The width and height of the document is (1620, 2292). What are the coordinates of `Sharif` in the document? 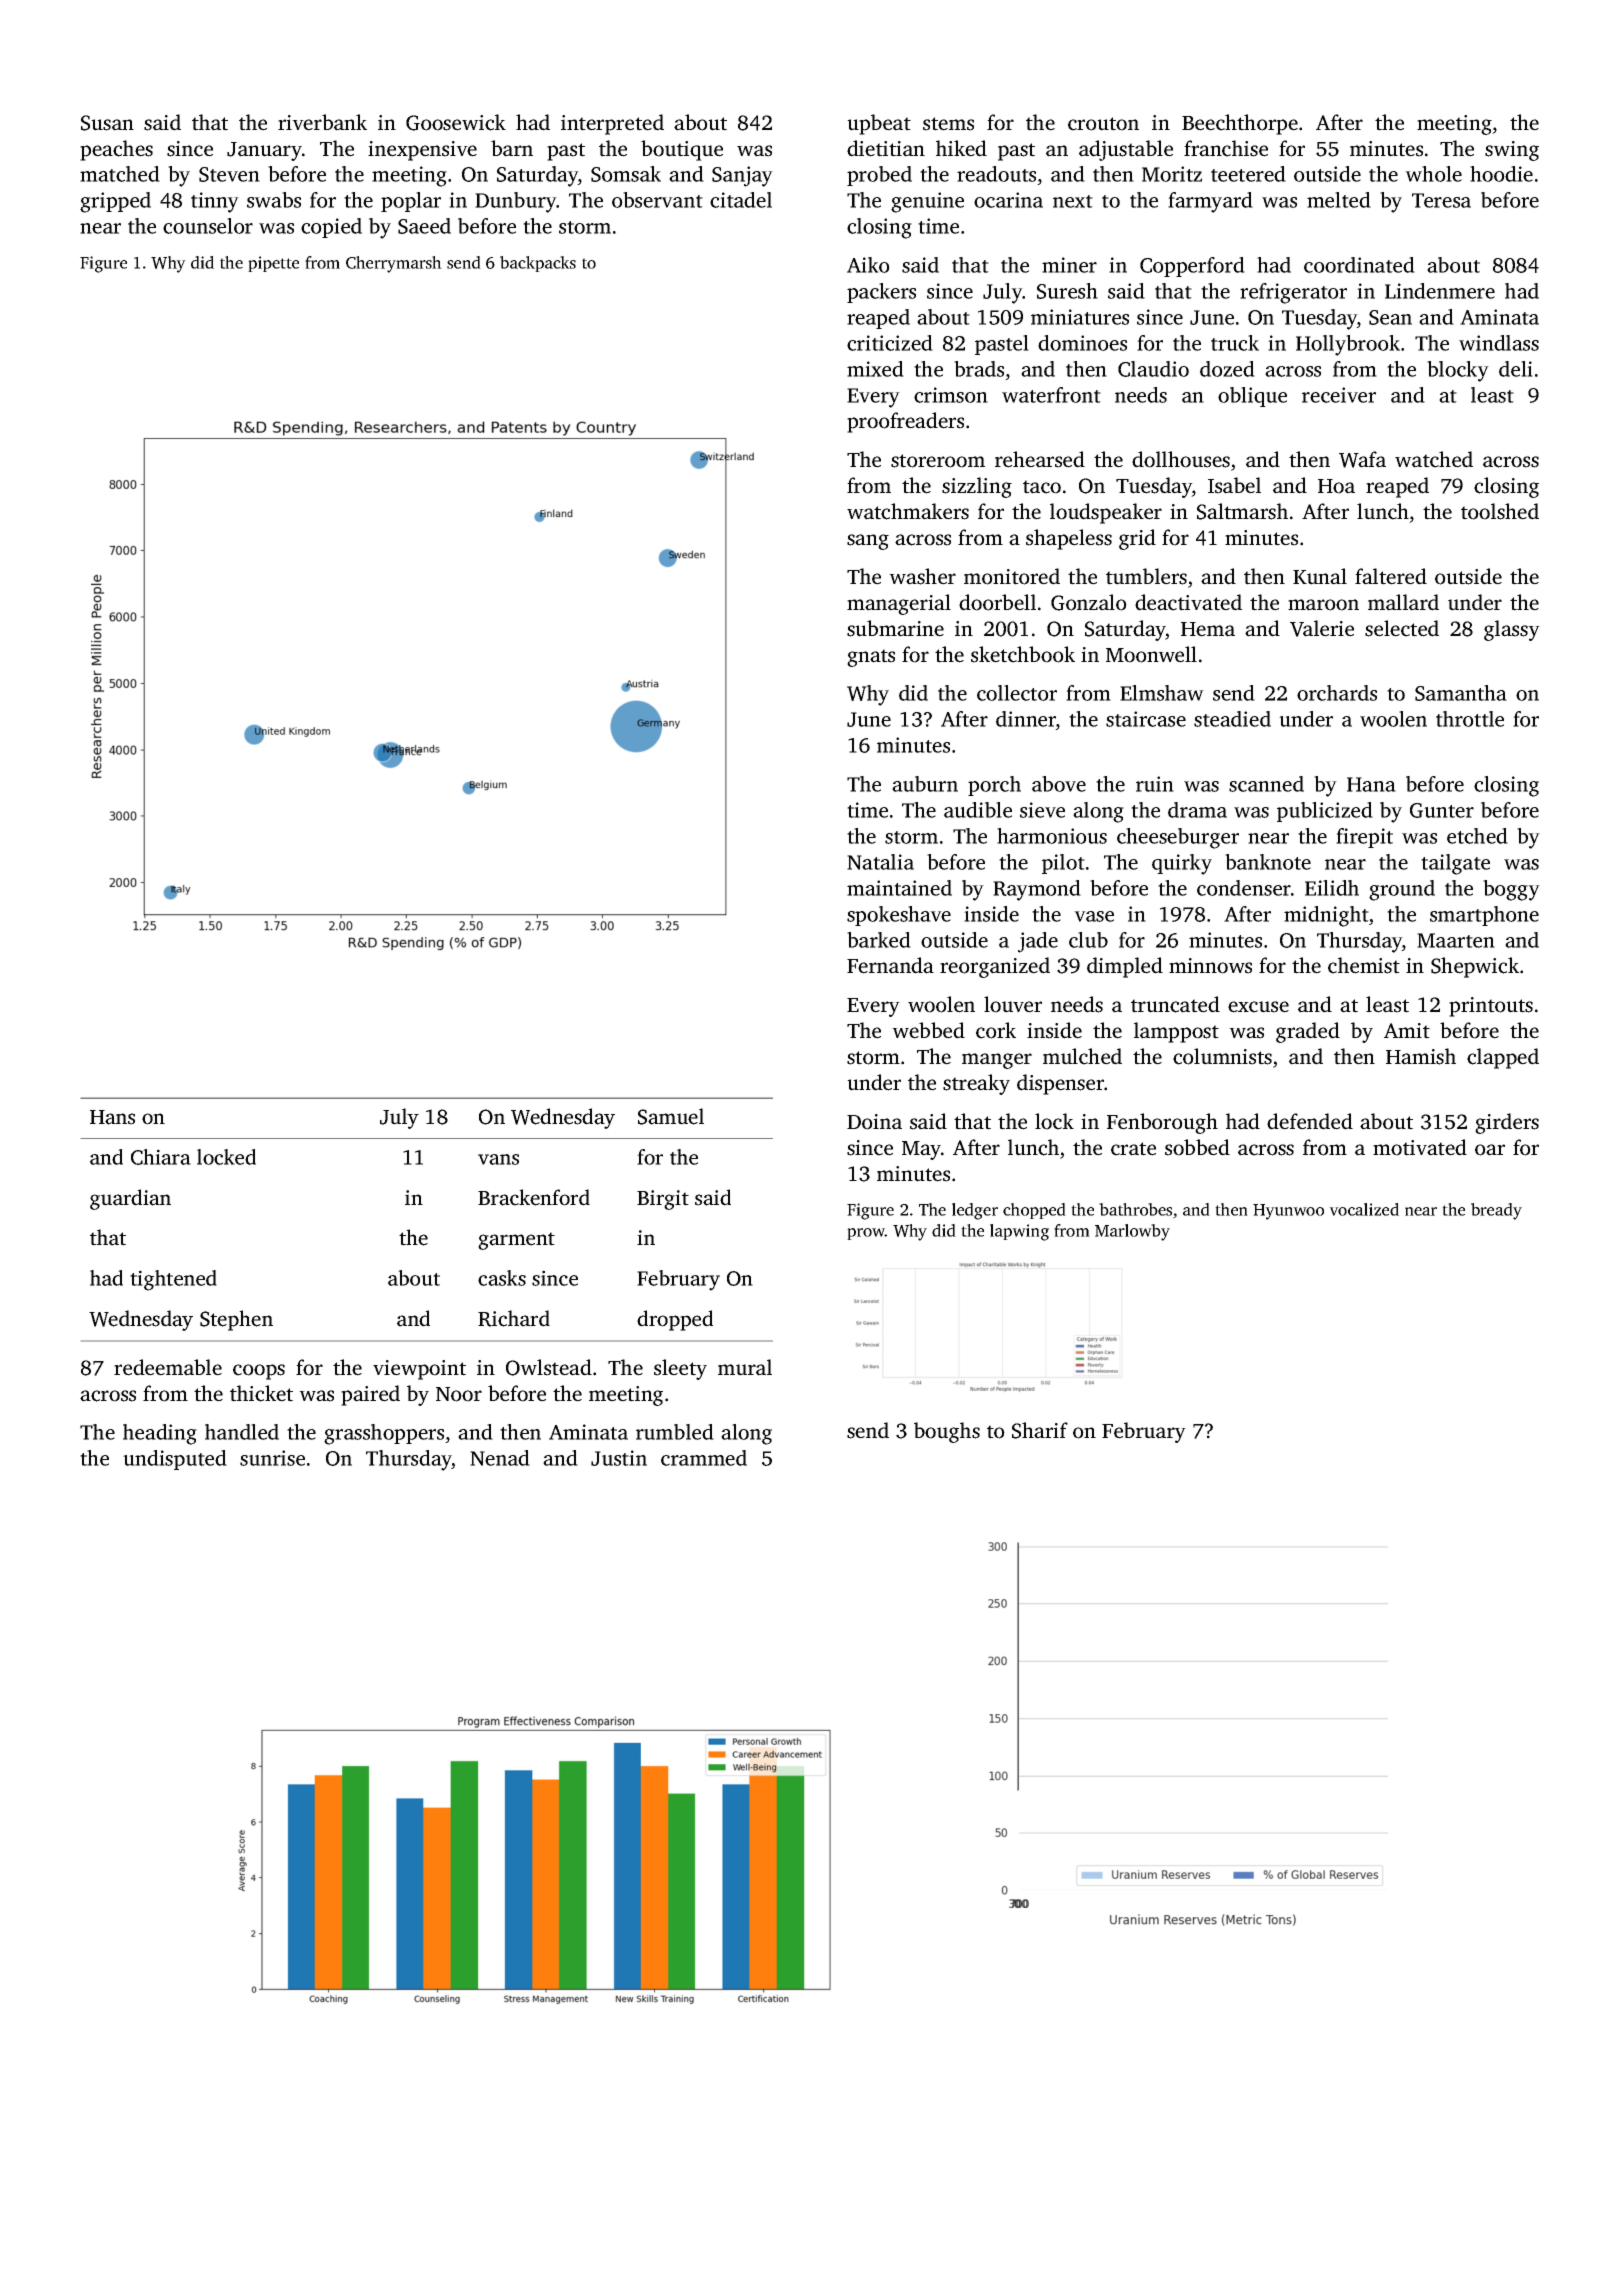 It's located at (1040, 1430).
